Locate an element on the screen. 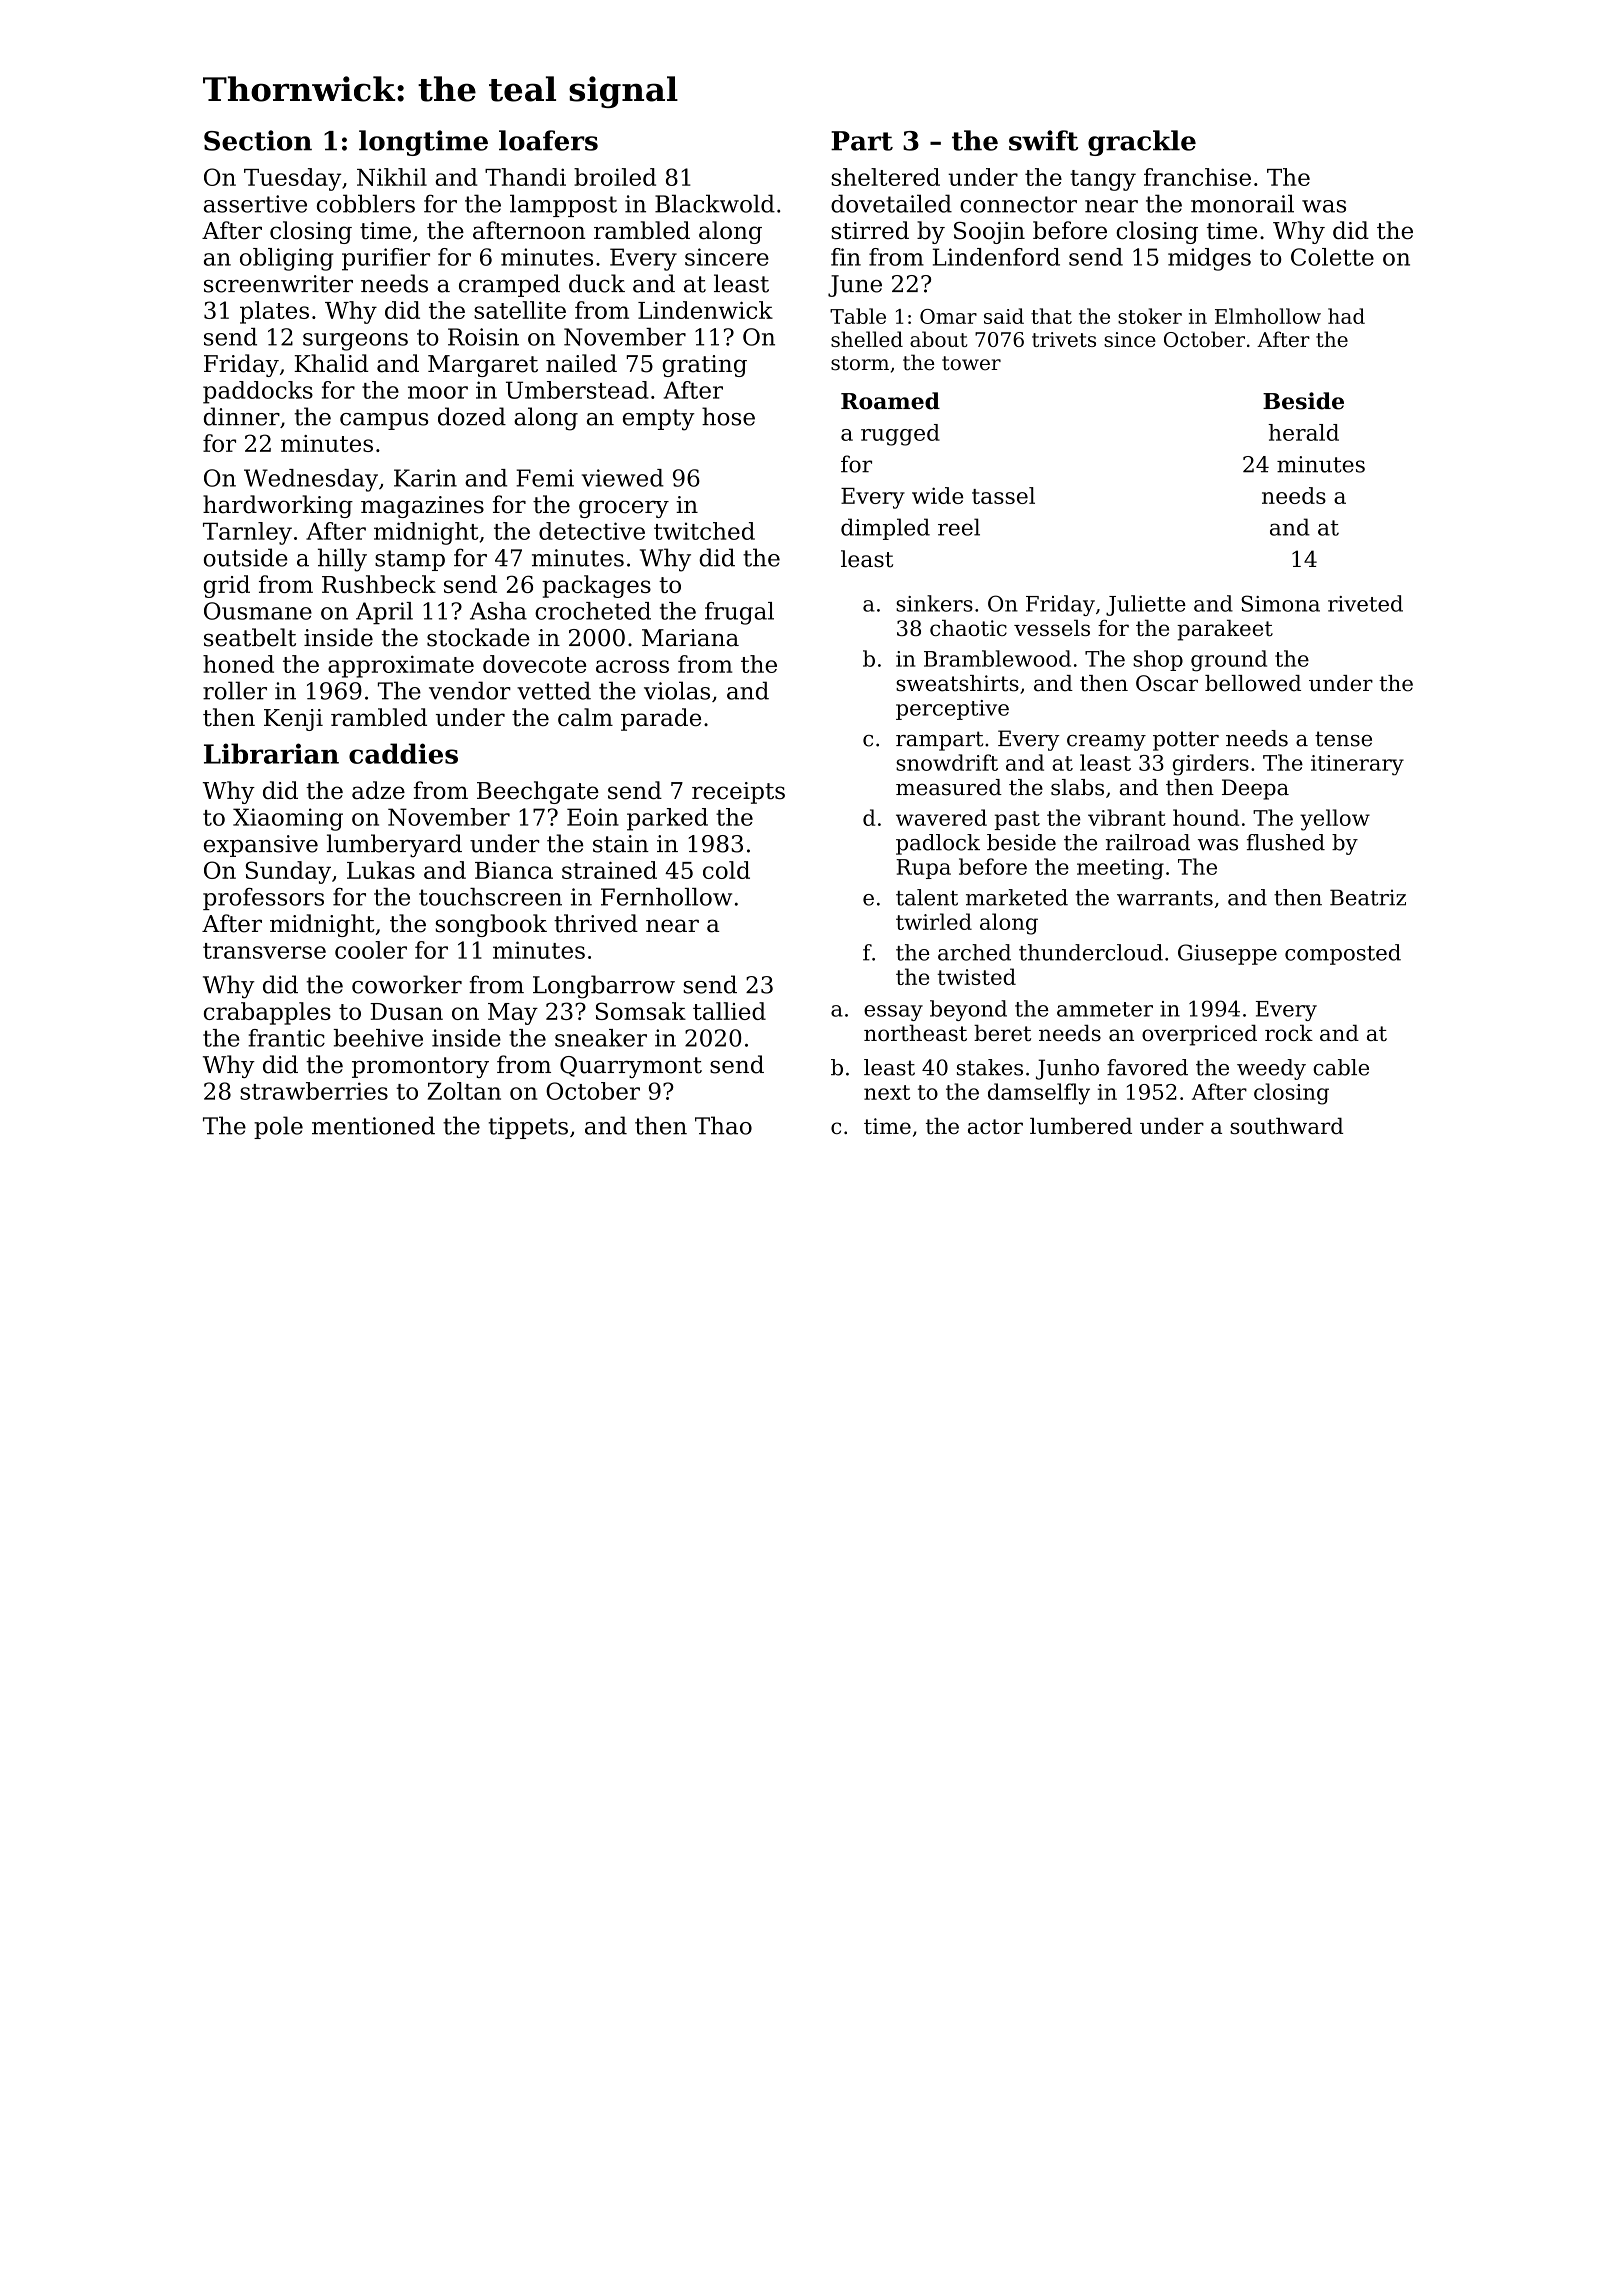 The height and width of the screenshot is (2292, 1620). hose is located at coordinates (728, 416).
